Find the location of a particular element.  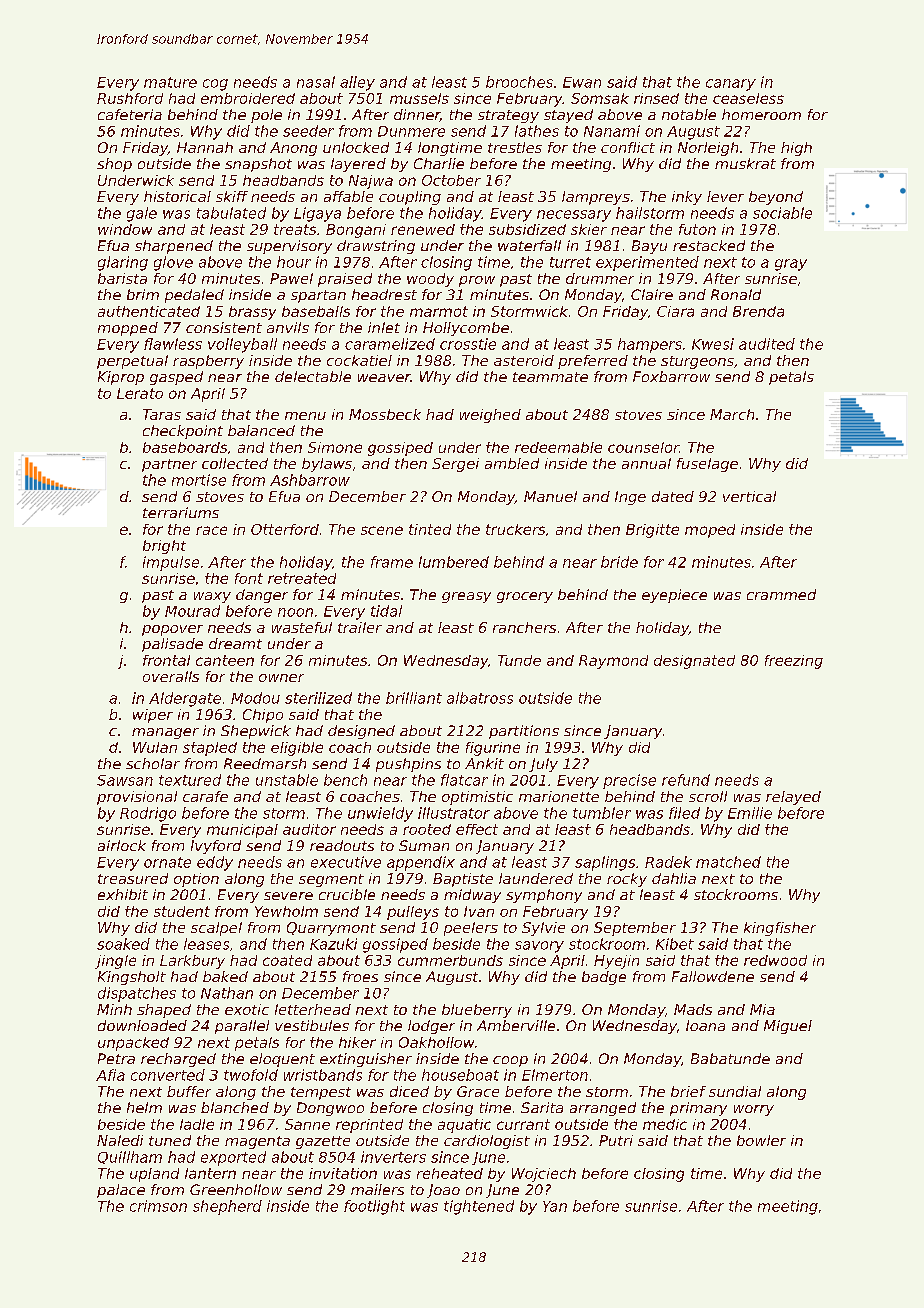

crammed is located at coordinates (781, 594).
